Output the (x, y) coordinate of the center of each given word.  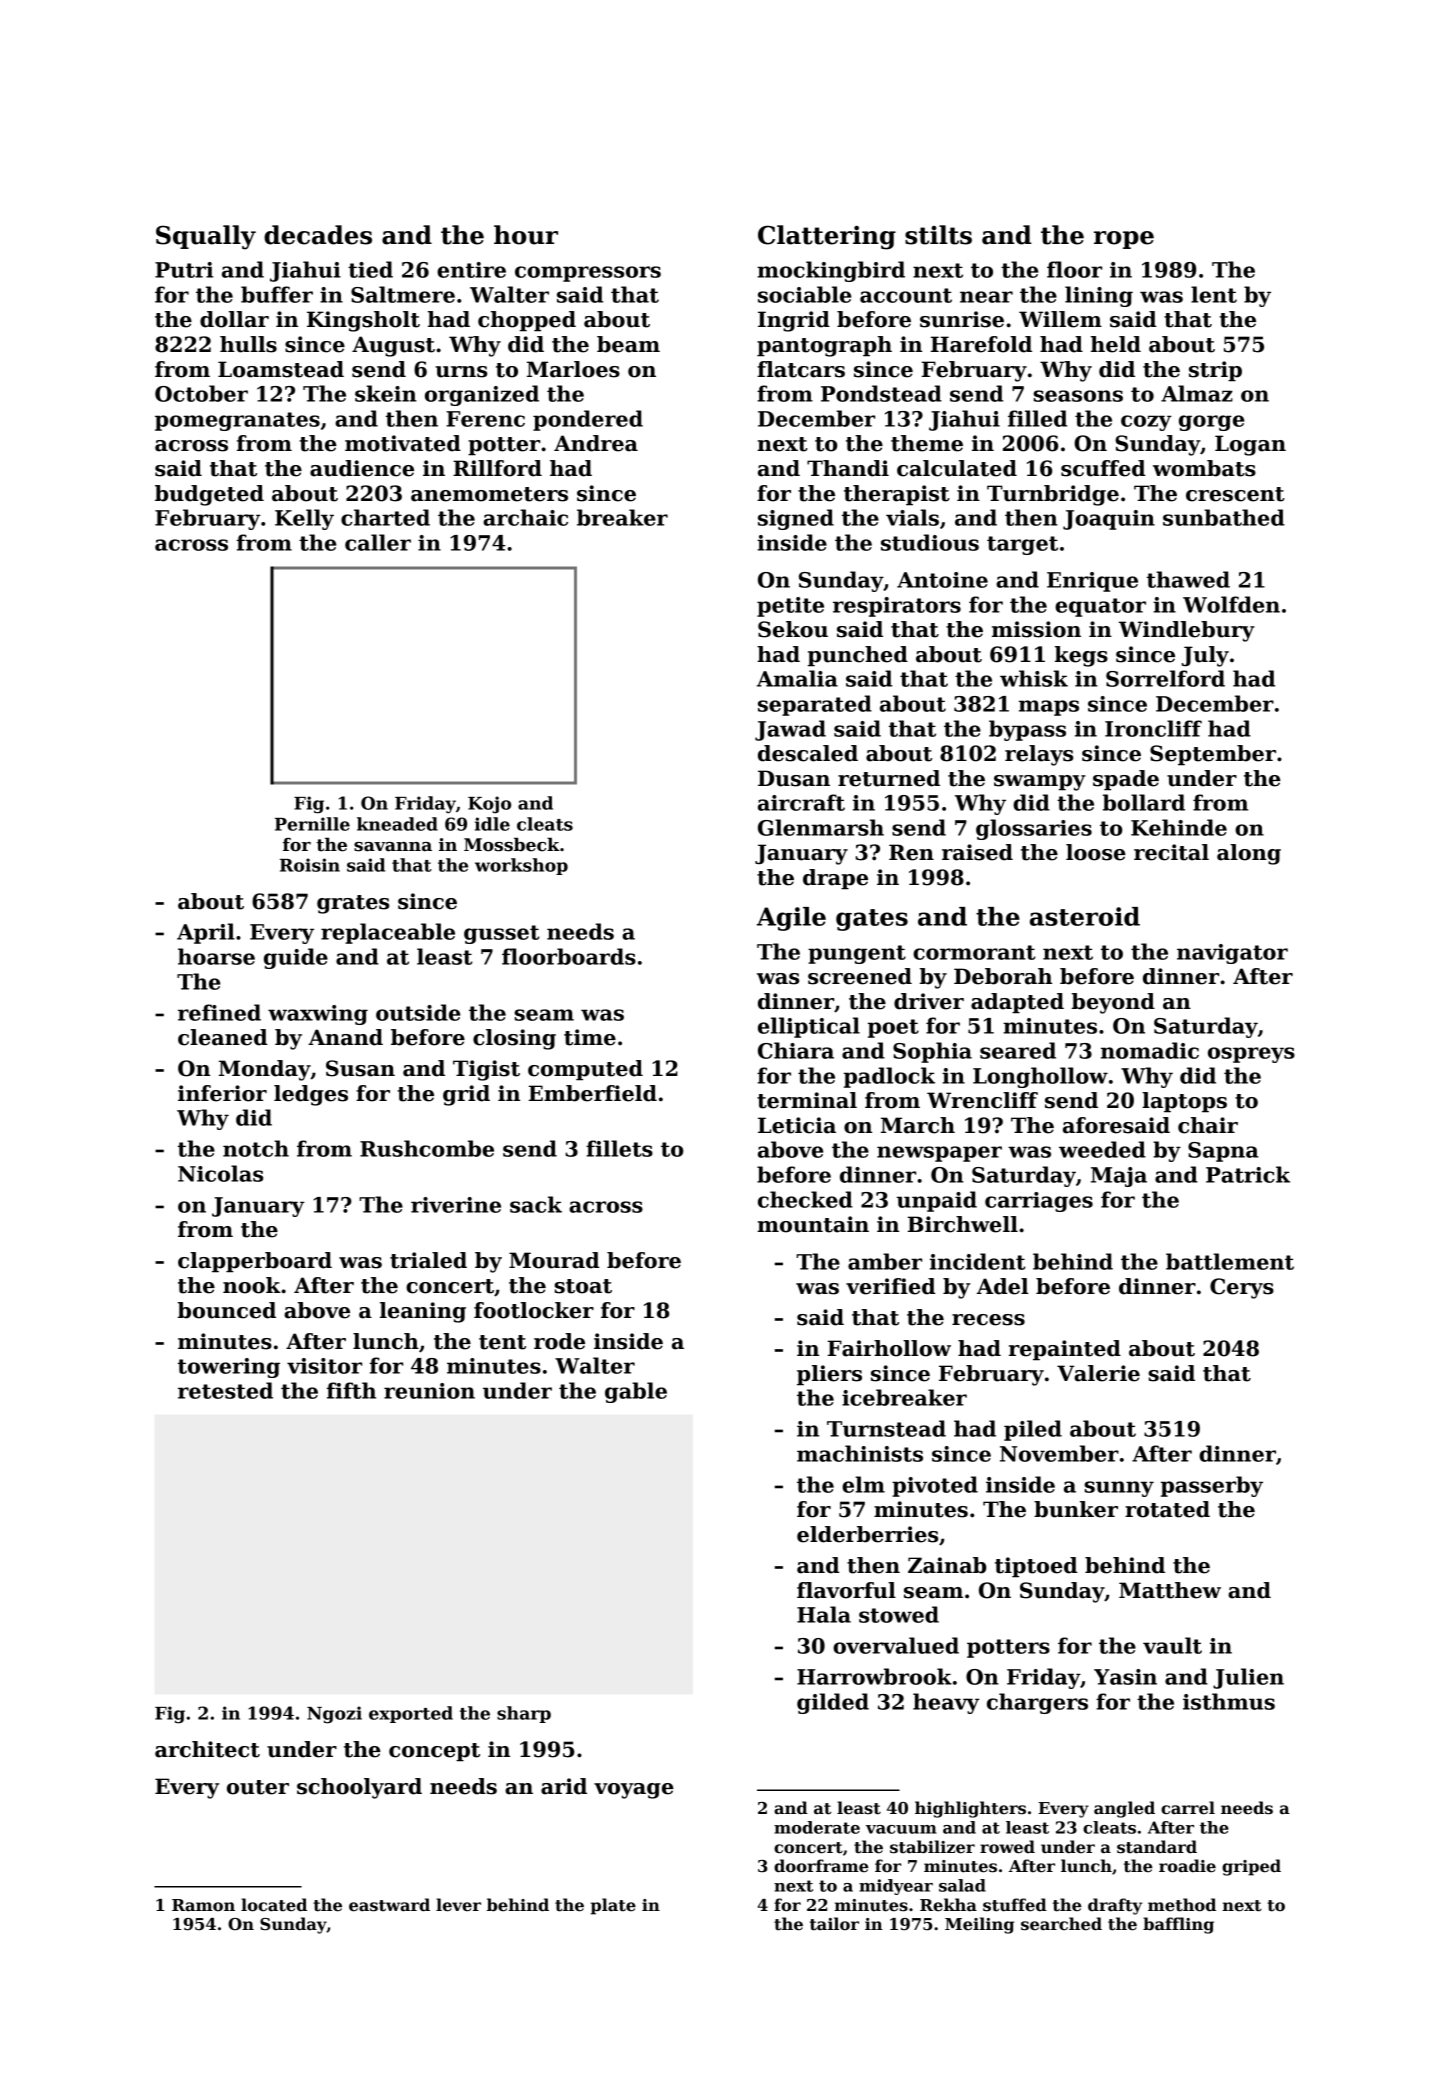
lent (1214, 294)
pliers (829, 1375)
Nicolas (220, 1173)
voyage (634, 1791)
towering (229, 1368)
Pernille (312, 824)
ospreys (1251, 1055)
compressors (588, 274)
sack (536, 1204)
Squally (206, 237)
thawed (1188, 579)
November (1059, 1453)
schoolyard (359, 1788)
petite (790, 607)
